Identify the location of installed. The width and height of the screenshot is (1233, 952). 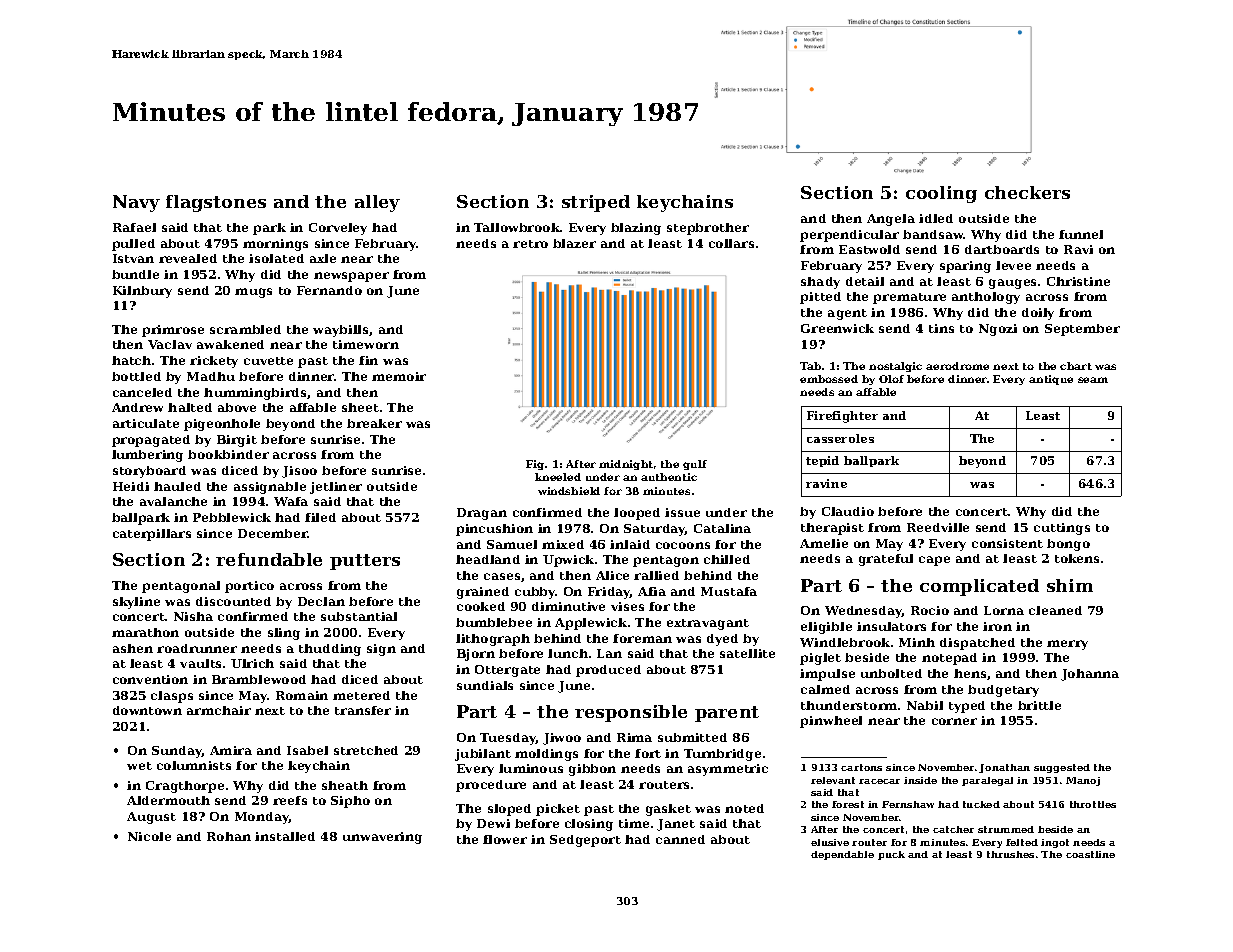
(285, 836).
